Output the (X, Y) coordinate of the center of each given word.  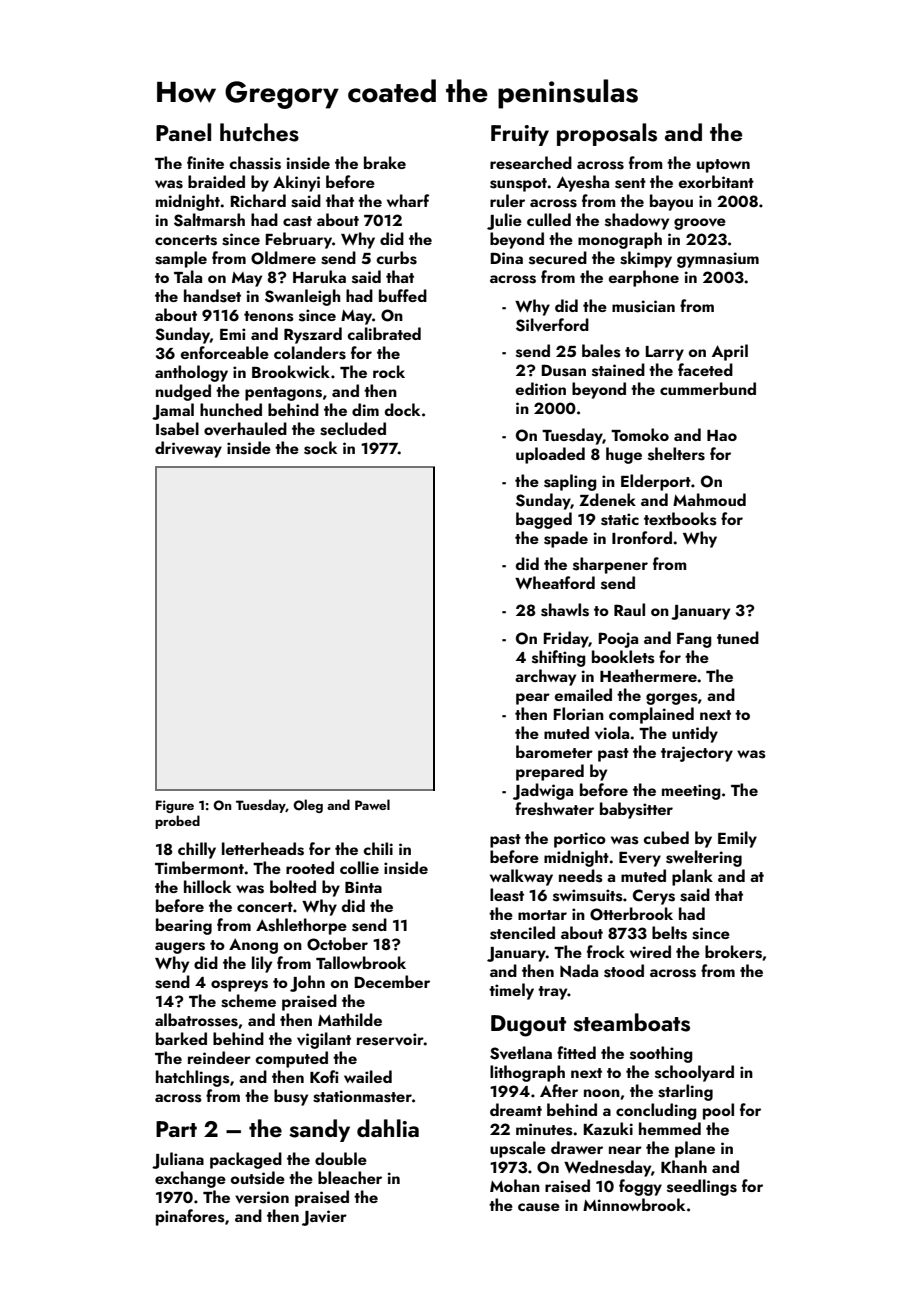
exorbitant (716, 181)
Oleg (308, 806)
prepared (550, 772)
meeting (691, 792)
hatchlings (193, 1078)
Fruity (520, 135)
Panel (183, 132)
